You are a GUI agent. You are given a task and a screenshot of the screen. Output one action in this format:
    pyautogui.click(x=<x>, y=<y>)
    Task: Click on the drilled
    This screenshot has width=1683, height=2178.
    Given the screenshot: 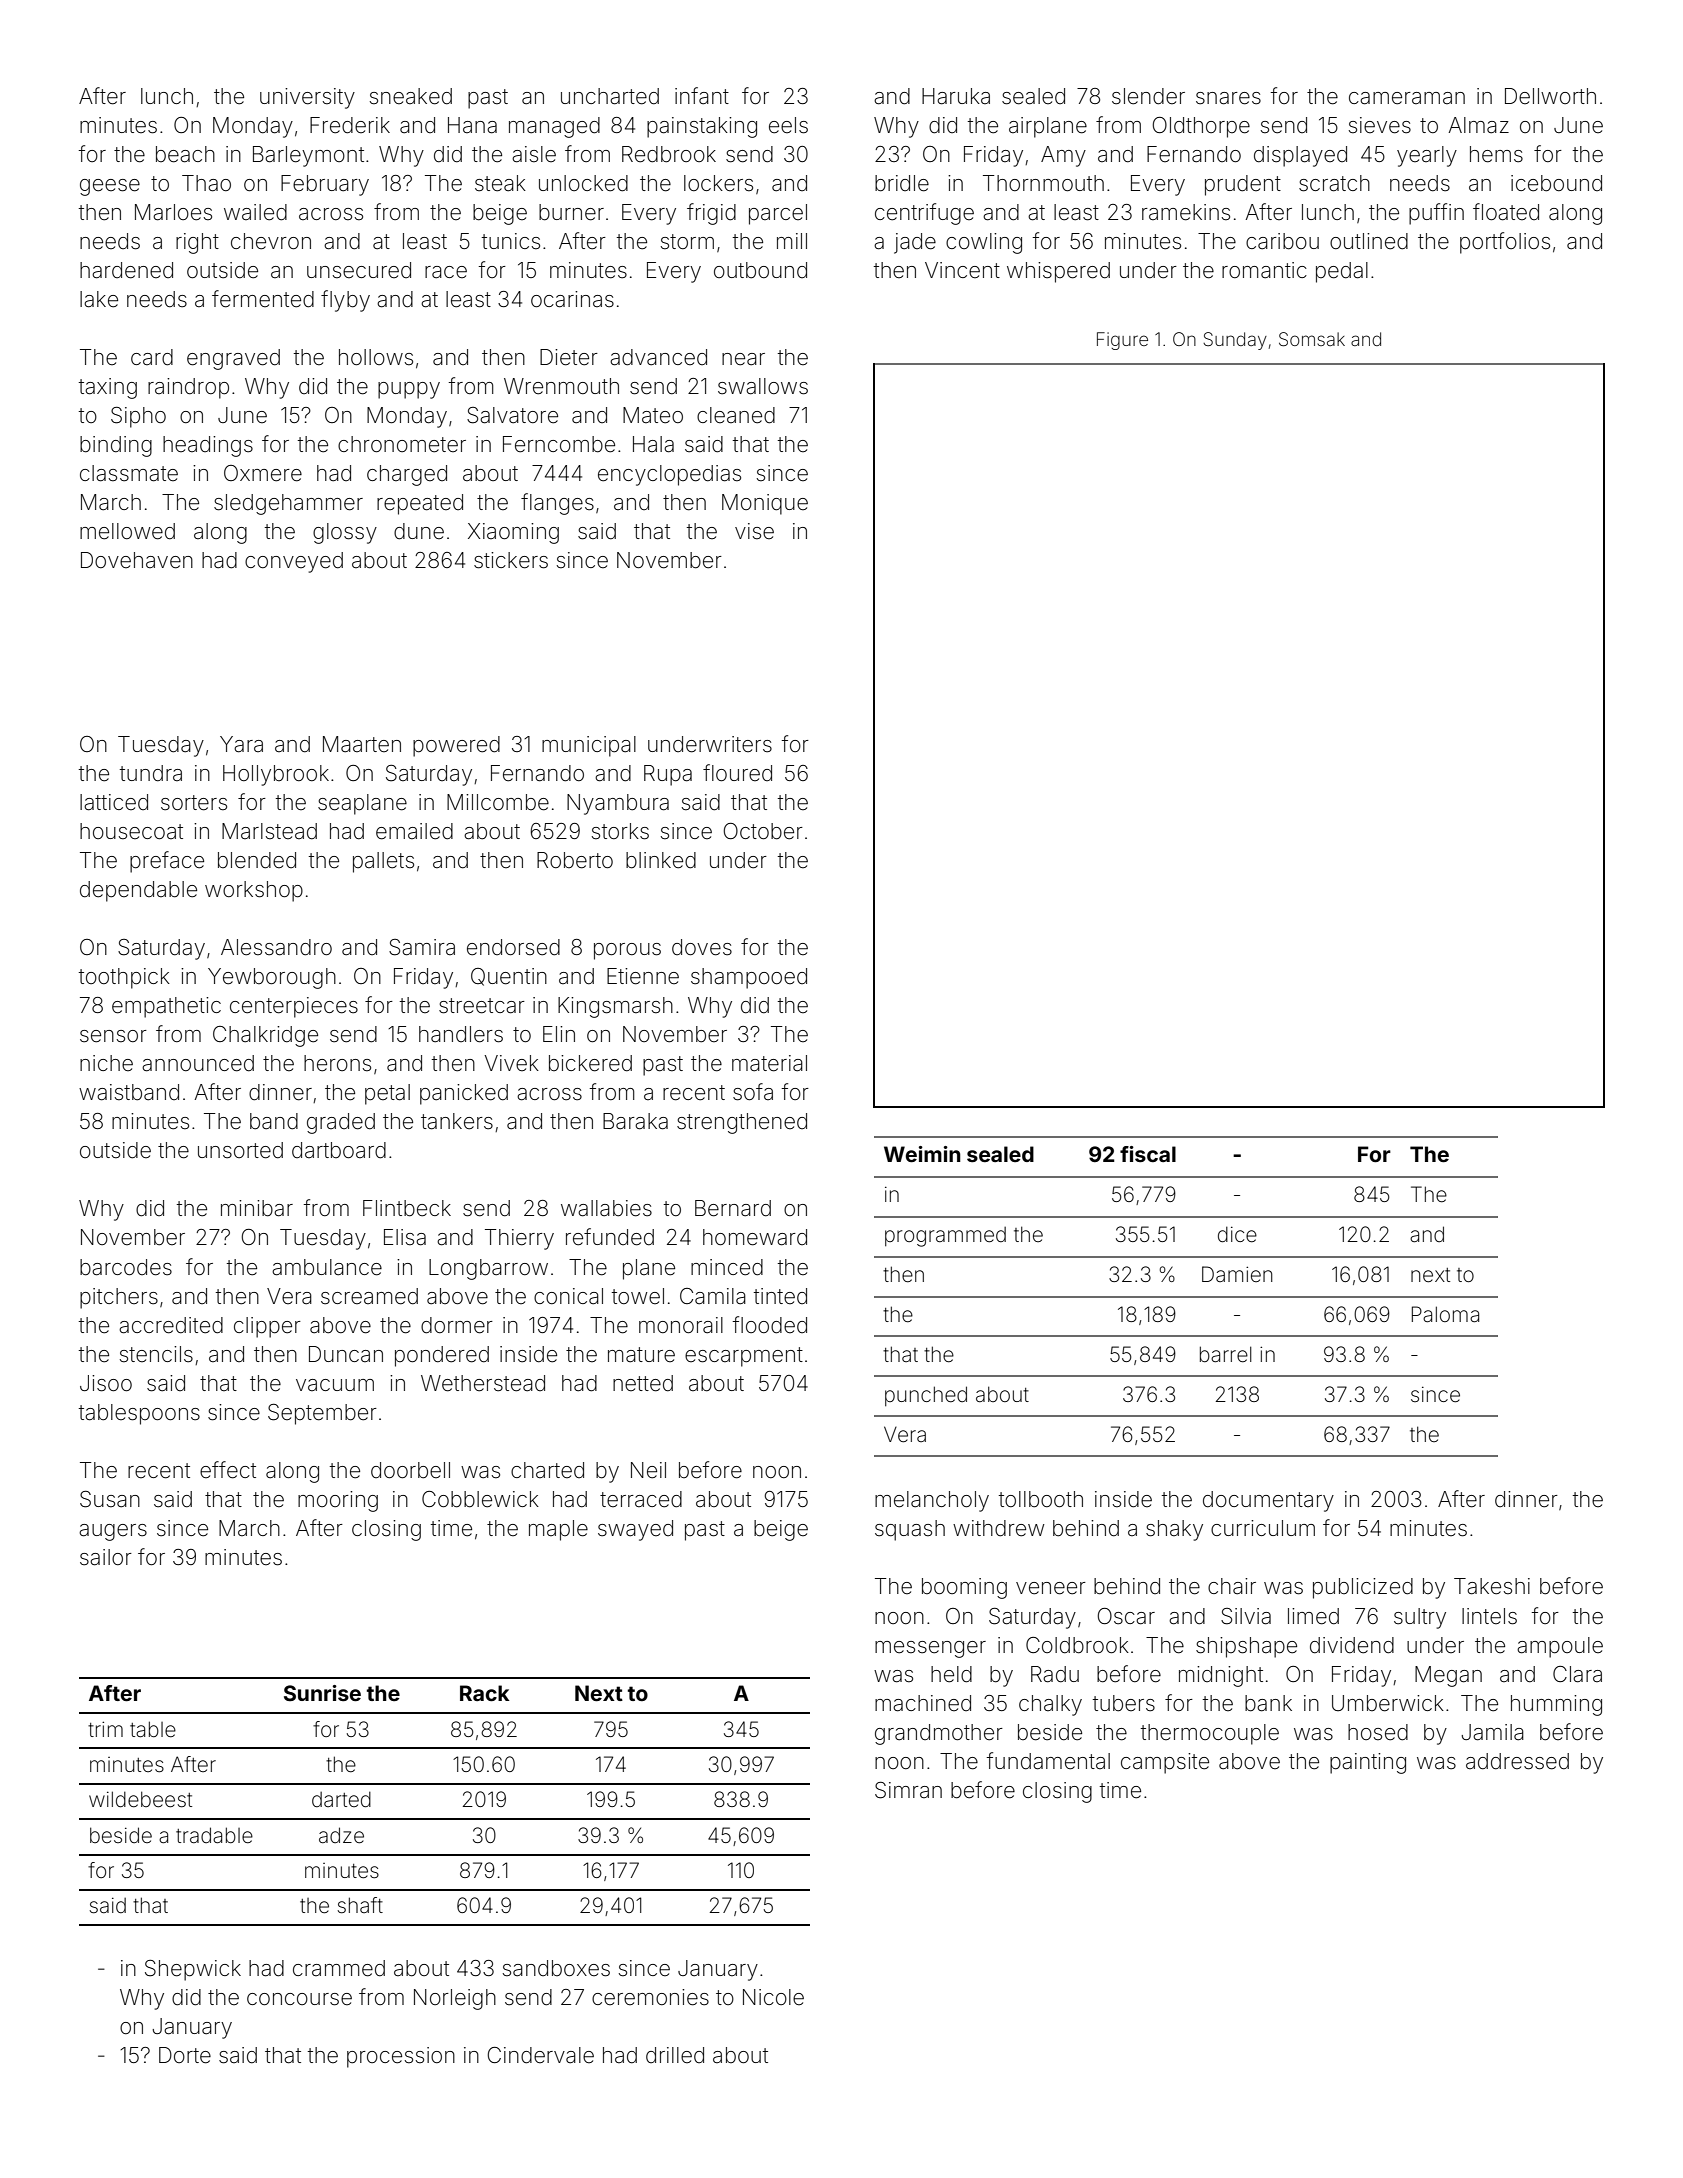 What is the action you would take?
    pyautogui.click(x=675, y=2055)
